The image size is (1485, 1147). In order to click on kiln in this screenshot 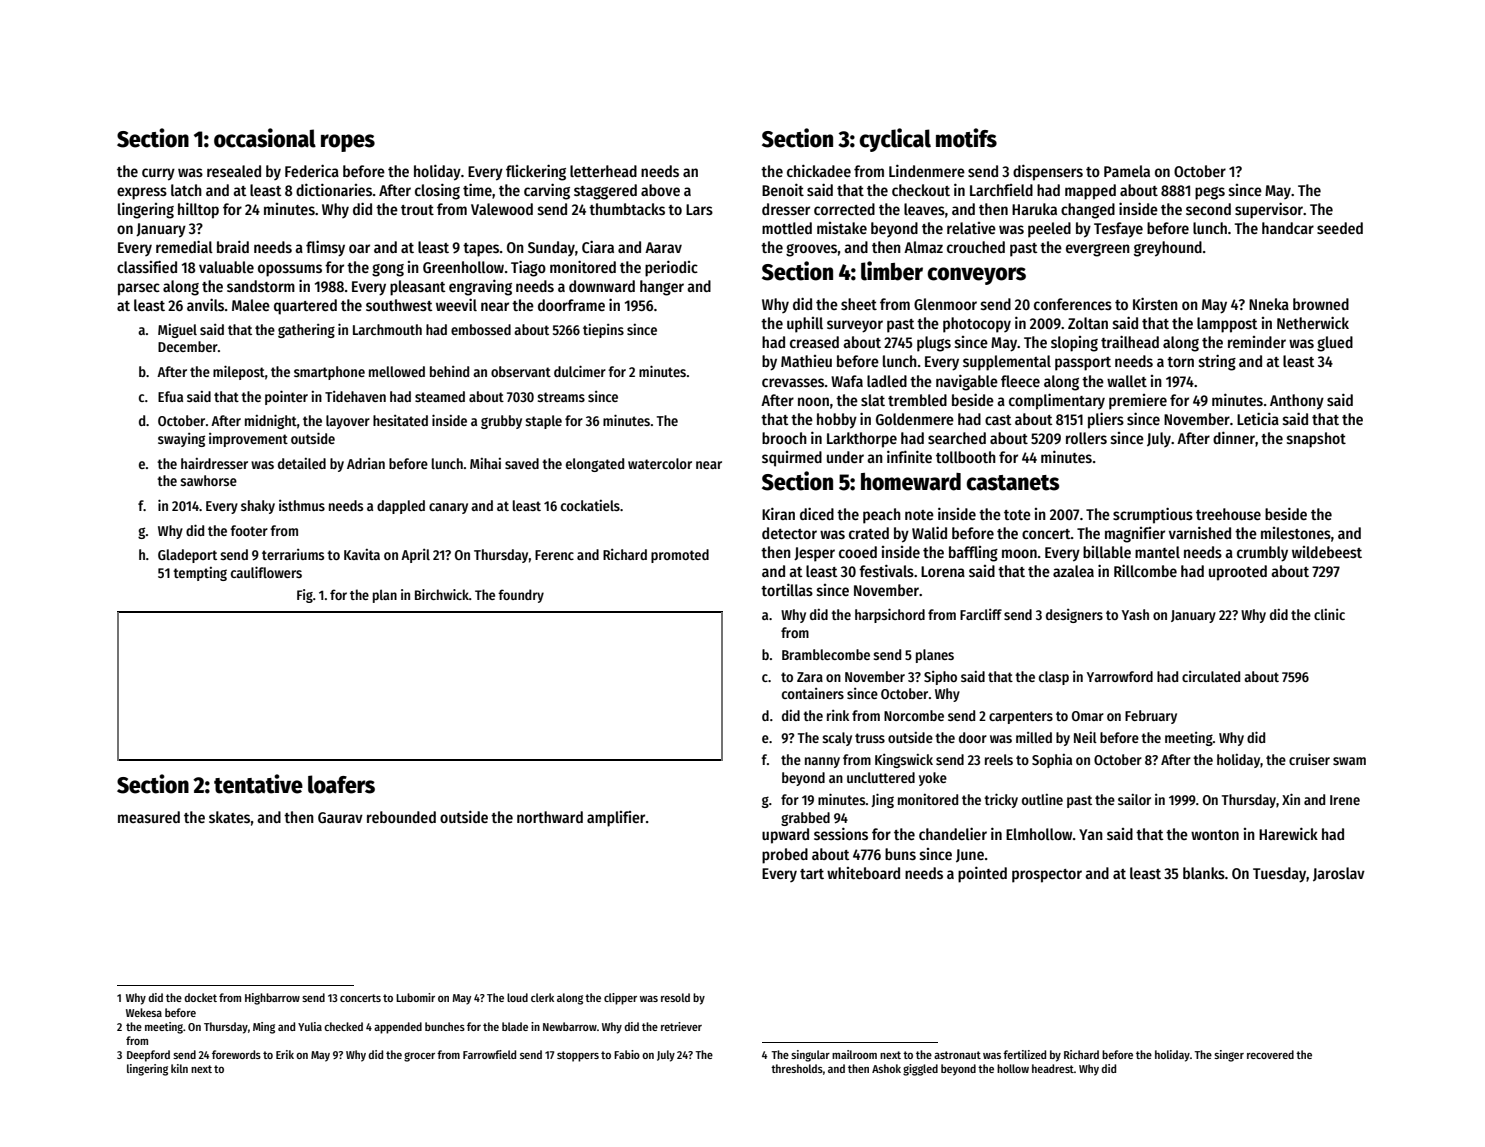, I will do `click(179, 1068)`.
